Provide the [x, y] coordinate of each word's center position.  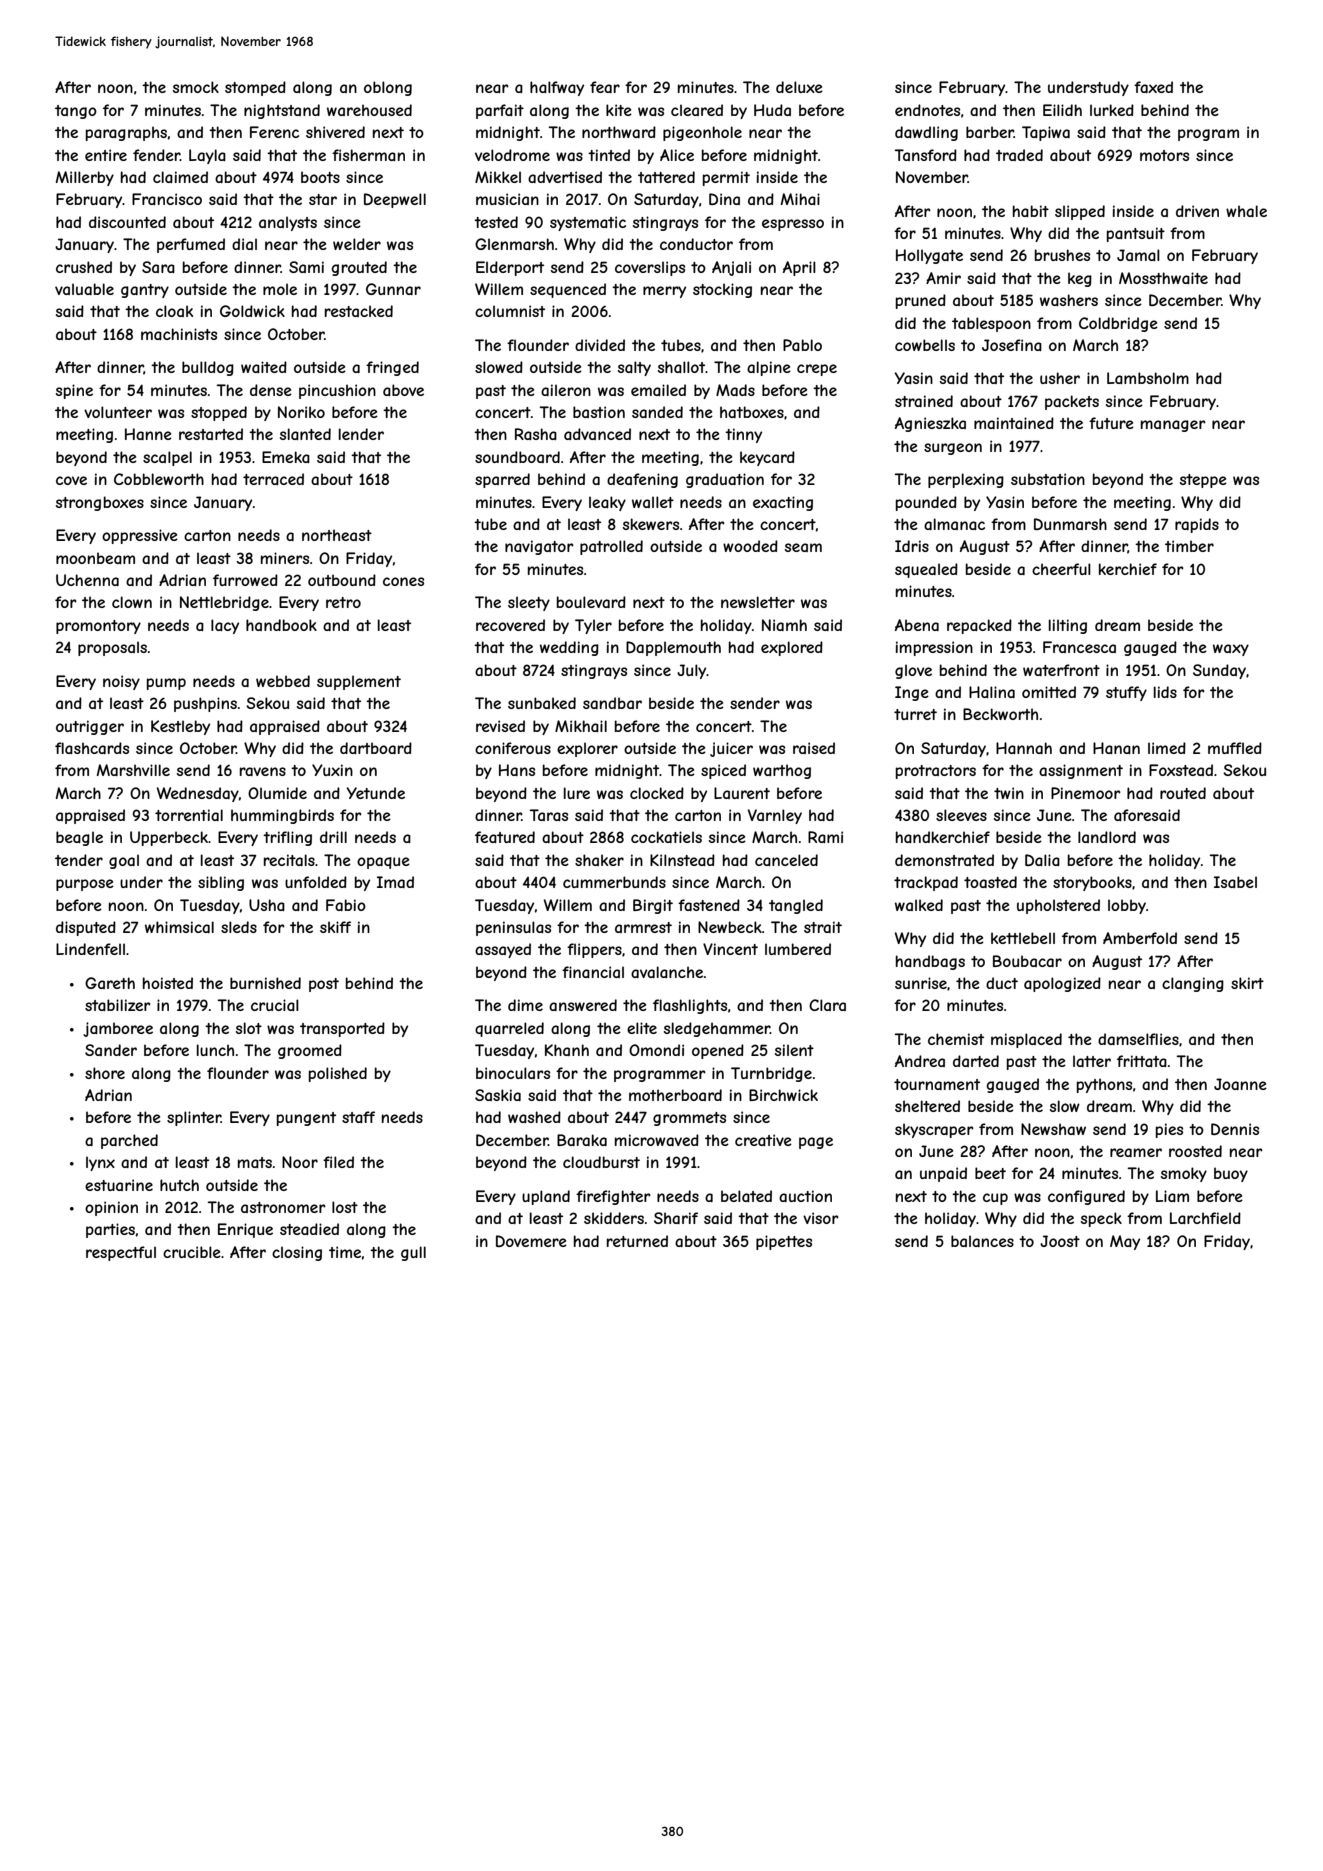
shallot [681, 367]
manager [1173, 426]
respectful [121, 1253]
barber [990, 132]
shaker [599, 860]
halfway [557, 88]
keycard [767, 458]
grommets [689, 1119]
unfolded [316, 882]
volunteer [118, 412]
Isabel [1235, 882]
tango [76, 112]
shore [105, 1073]
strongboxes [100, 503]
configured [1086, 1197]
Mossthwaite [1163, 278]
